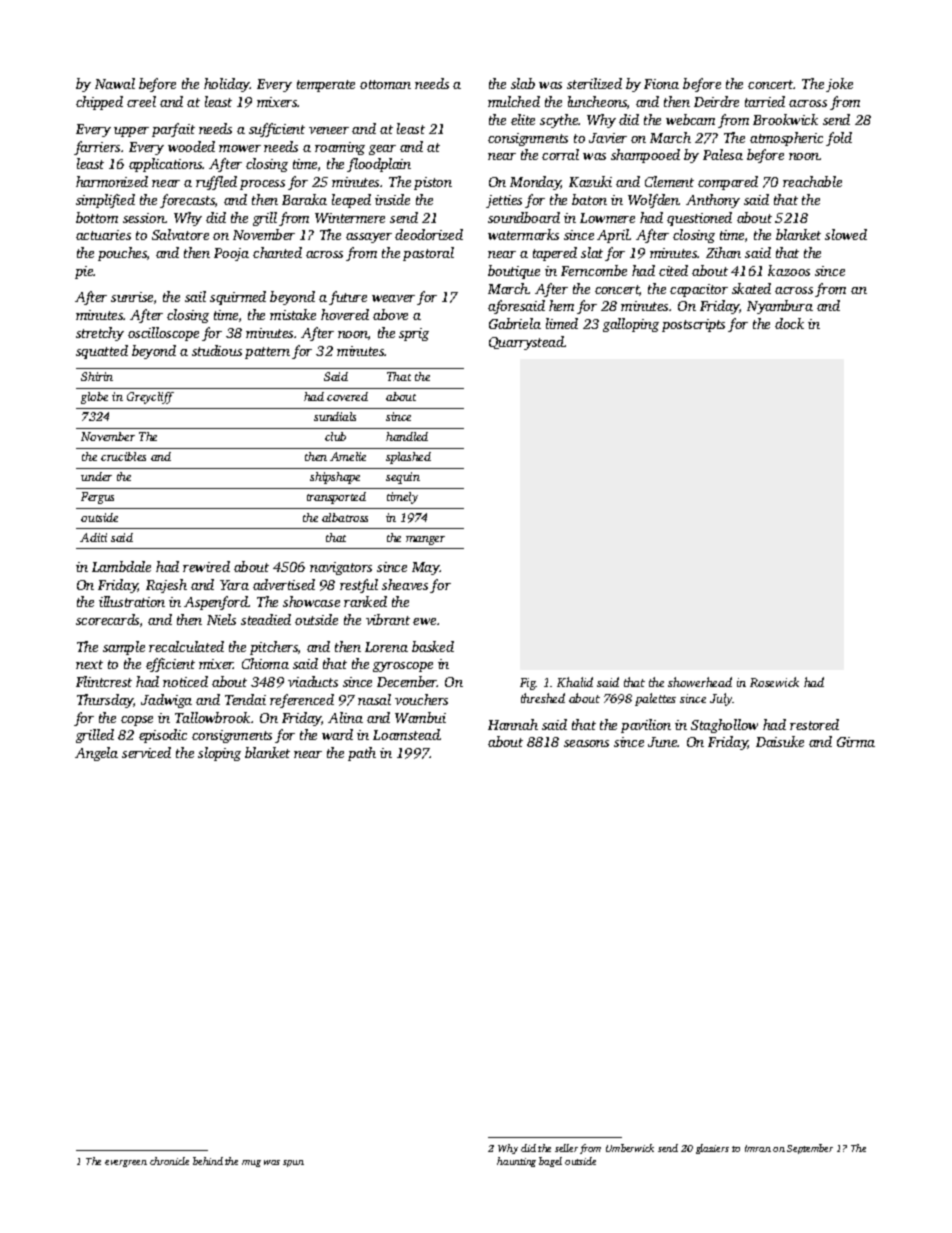 The height and width of the document is (1233, 952). What do you see at coordinates (335, 436) in the document?
I see `club` at bounding box center [335, 436].
